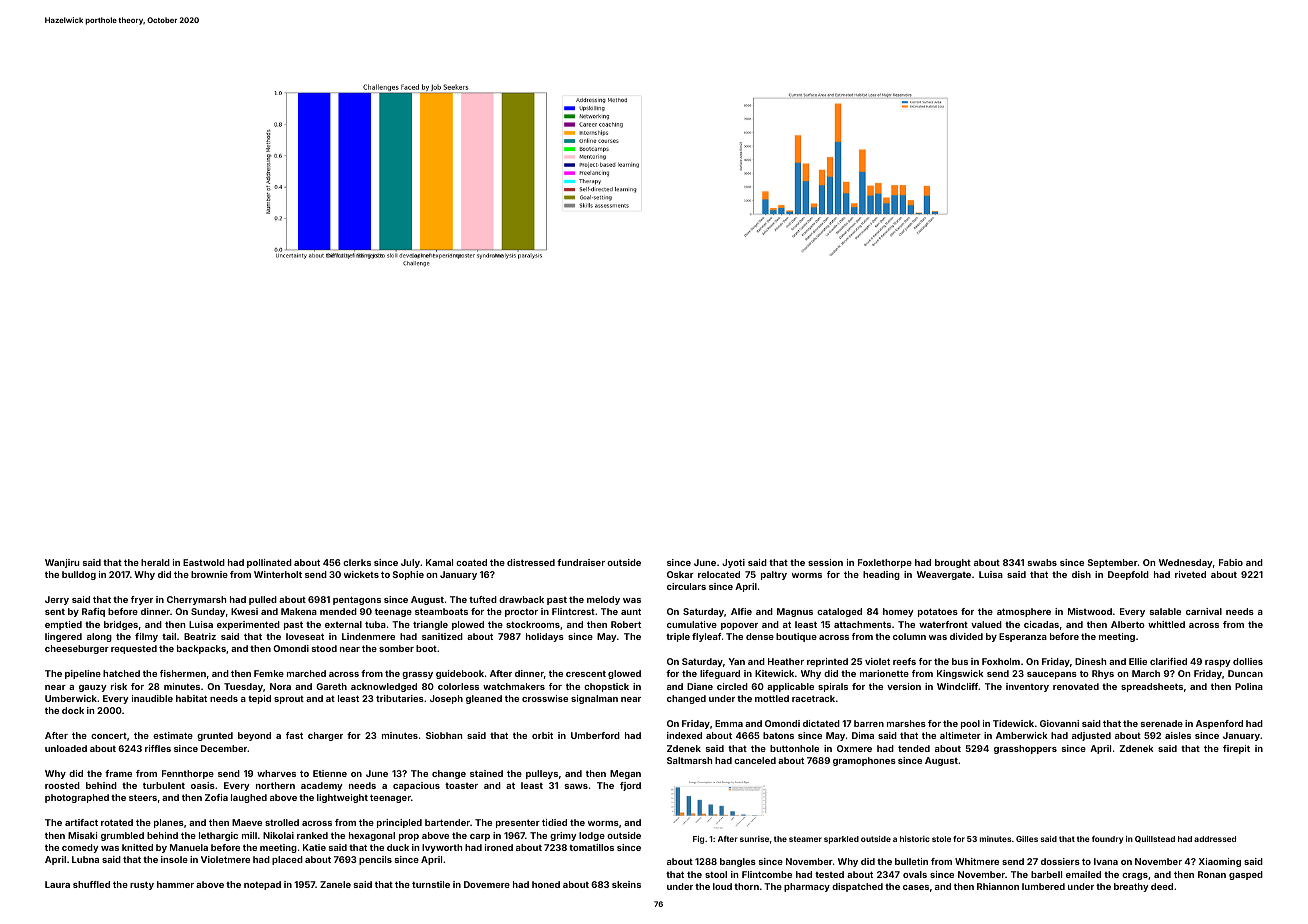 The width and height of the page is (1308, 924). Describe the element at coordinates (142, 600) in the page. I see `fryer` at that location.
